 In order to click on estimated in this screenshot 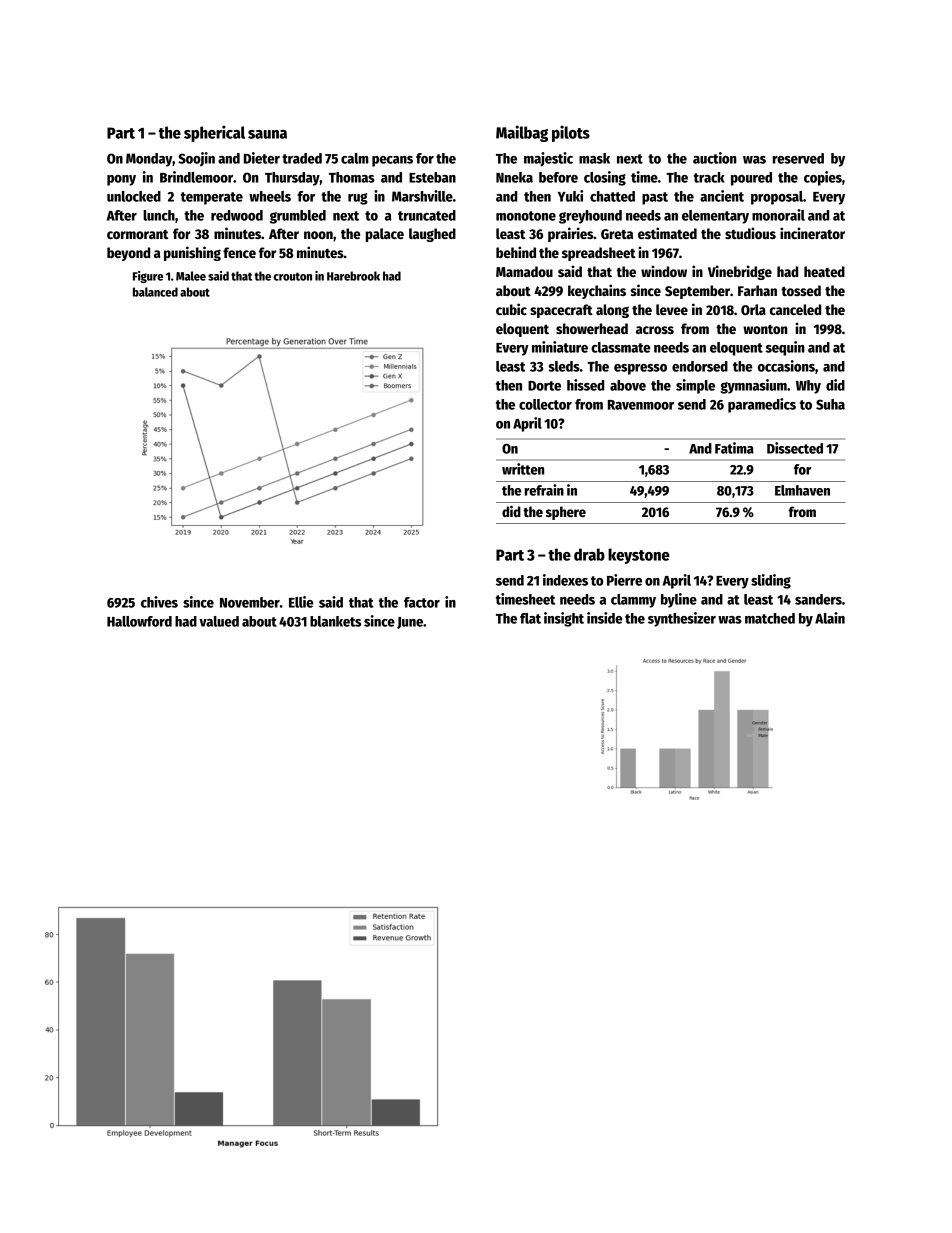, I will do `click(667, 233)`.
